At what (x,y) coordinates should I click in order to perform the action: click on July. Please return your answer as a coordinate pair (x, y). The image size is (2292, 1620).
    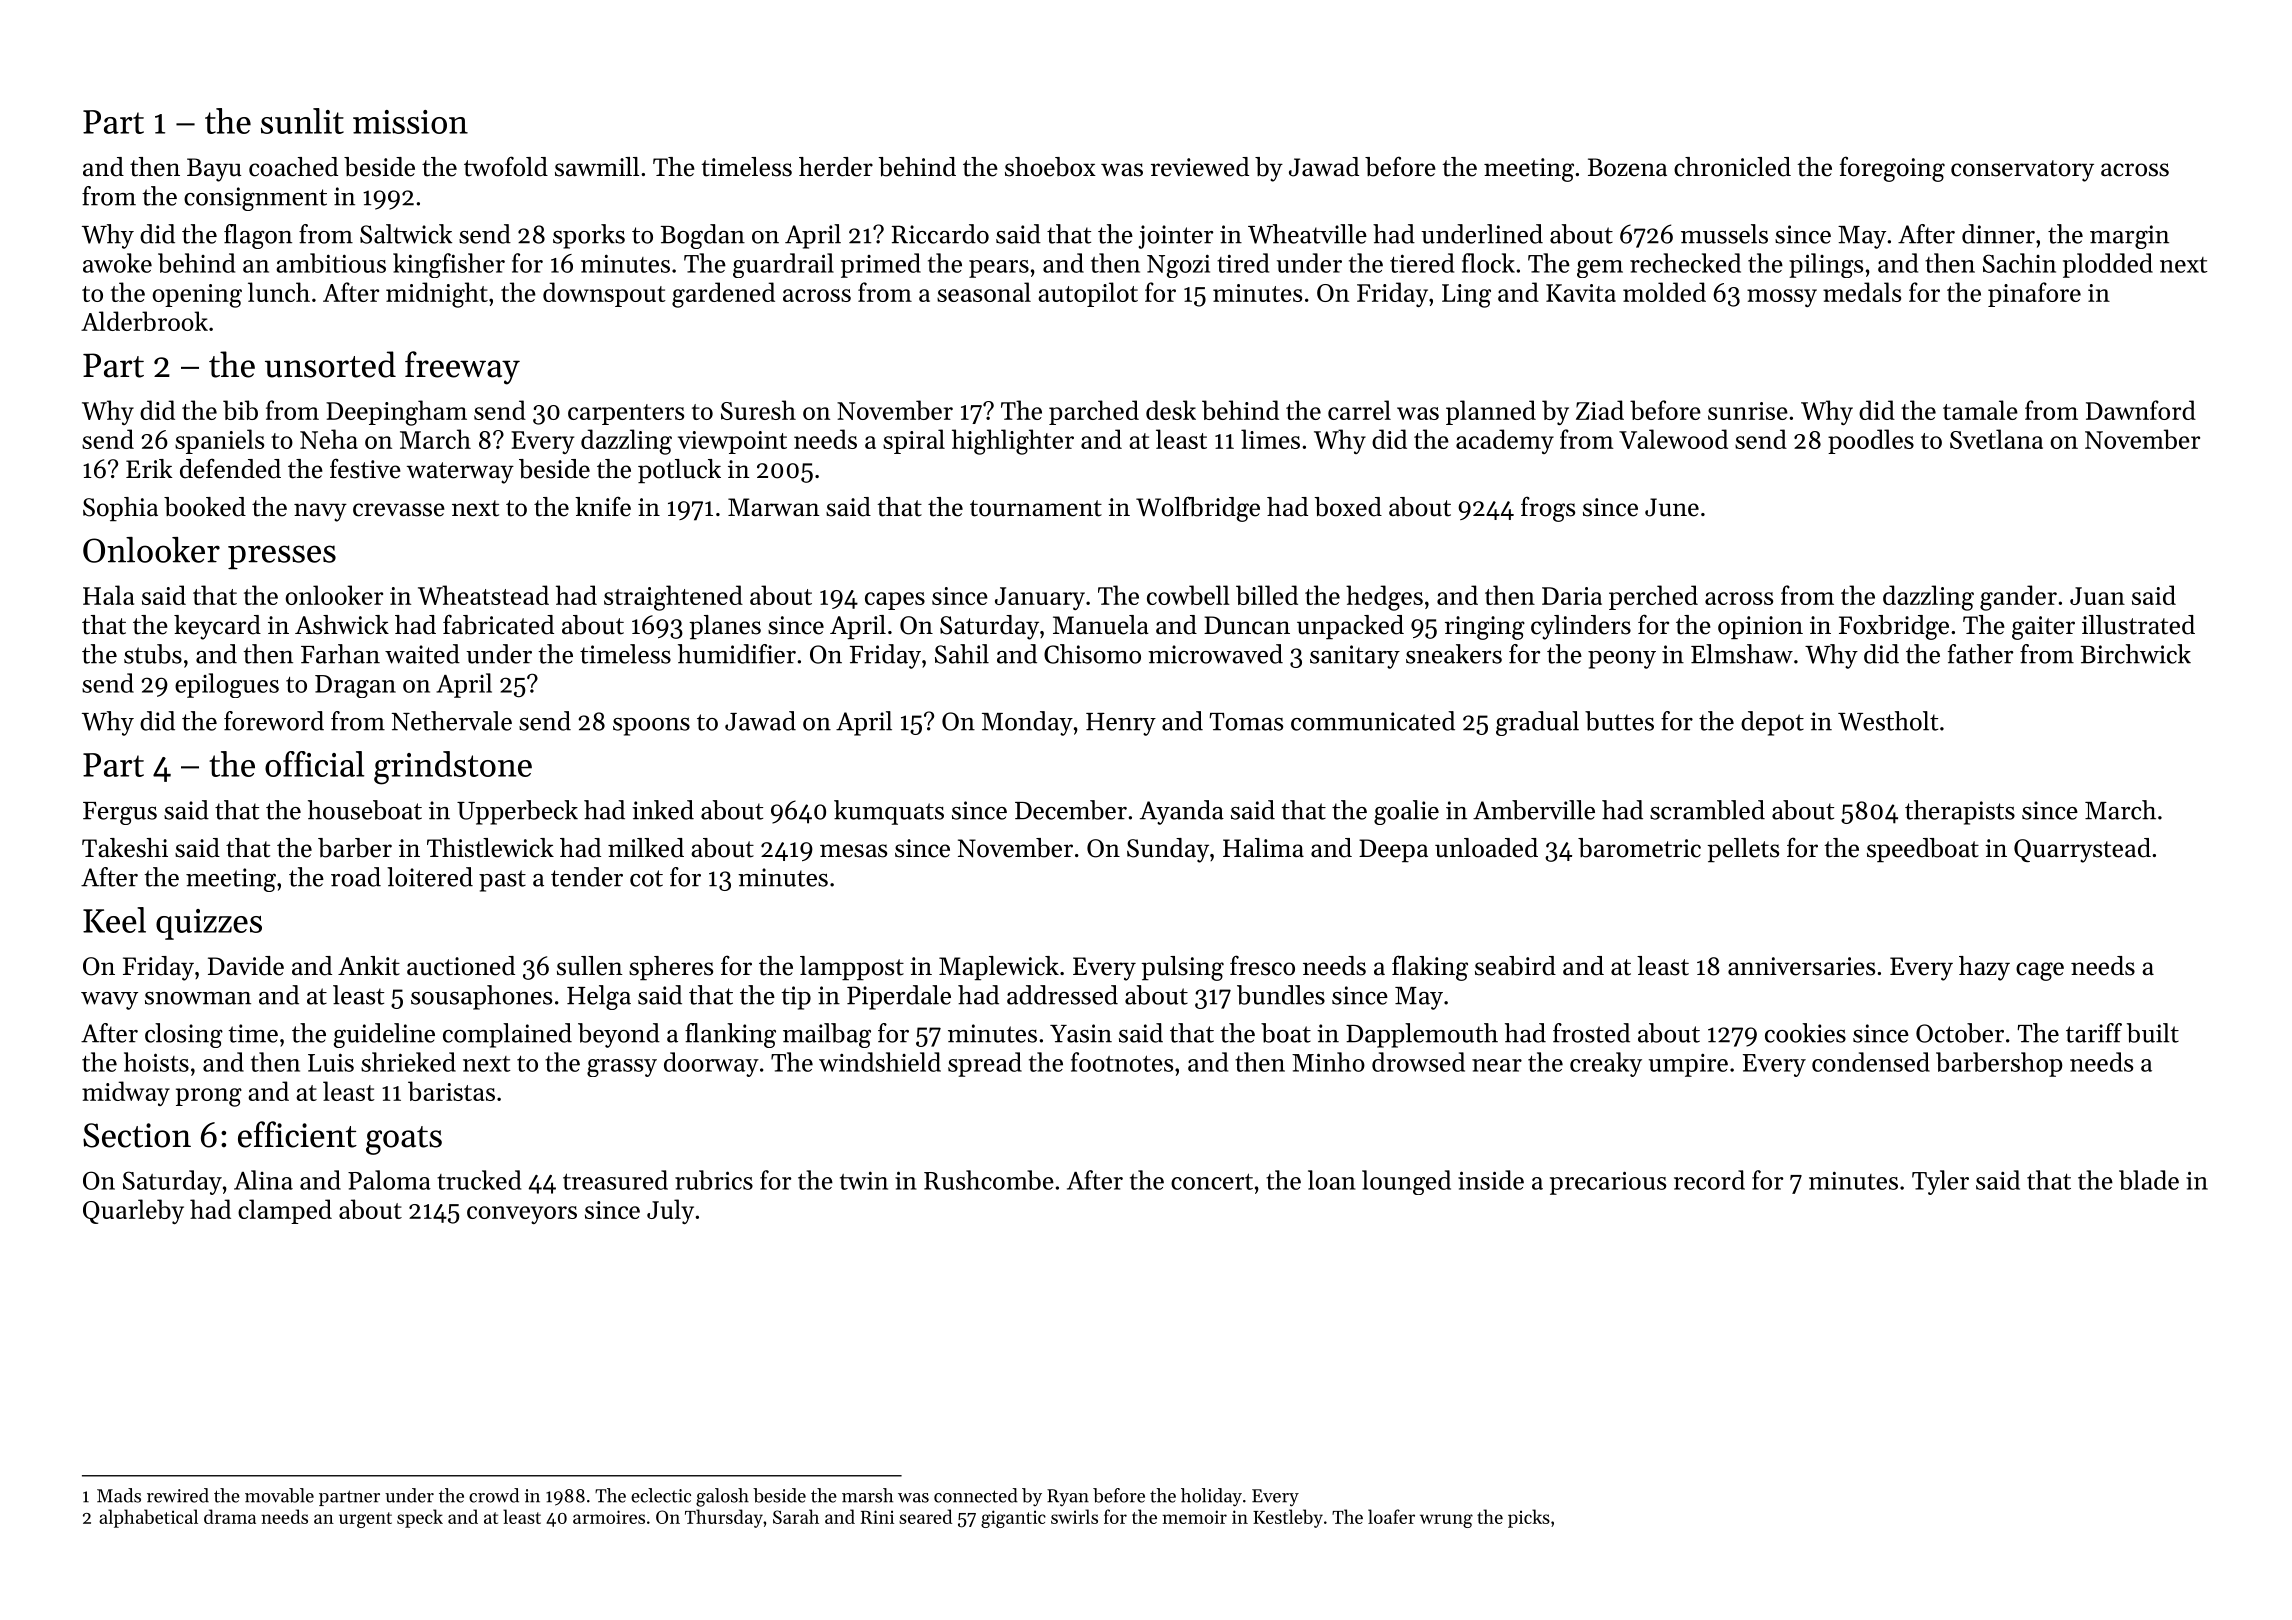
    Looking at the image, I should click on (670, 1211).
